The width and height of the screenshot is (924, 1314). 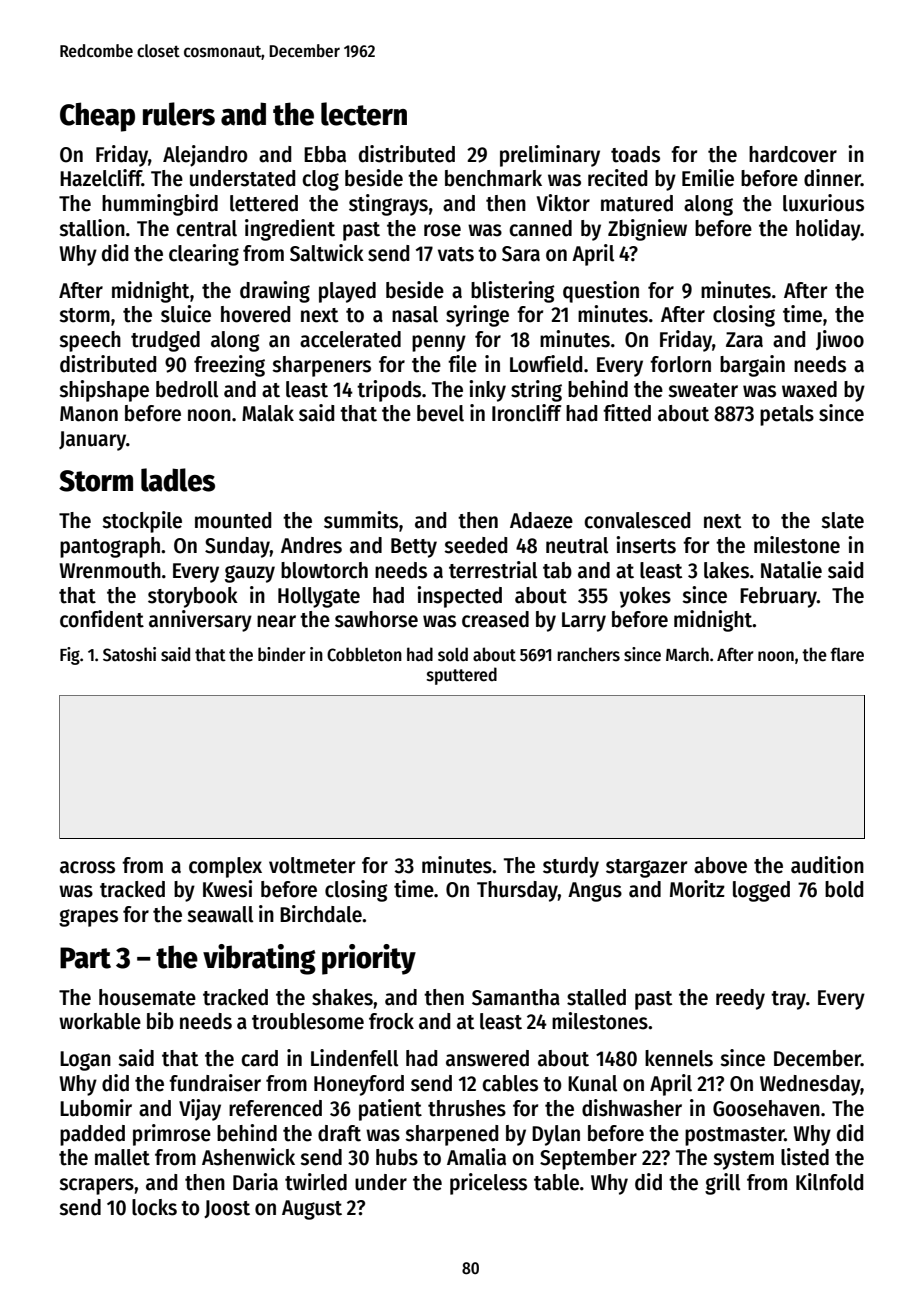 I want to click on priceless, so click(x=488, y=1184).
